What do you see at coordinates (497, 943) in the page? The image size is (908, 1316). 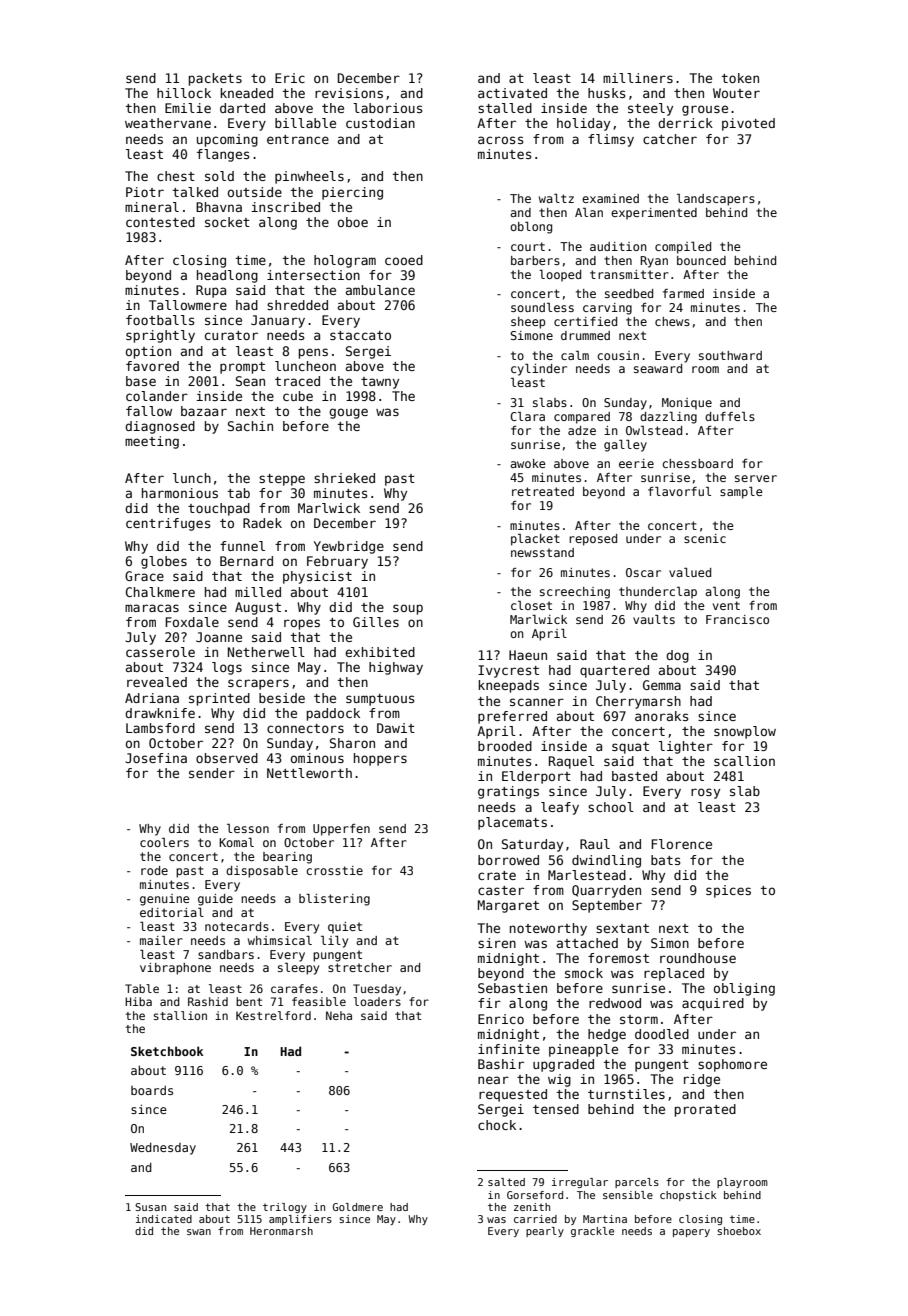 I see `siren` at bounding box center [497, 943].
